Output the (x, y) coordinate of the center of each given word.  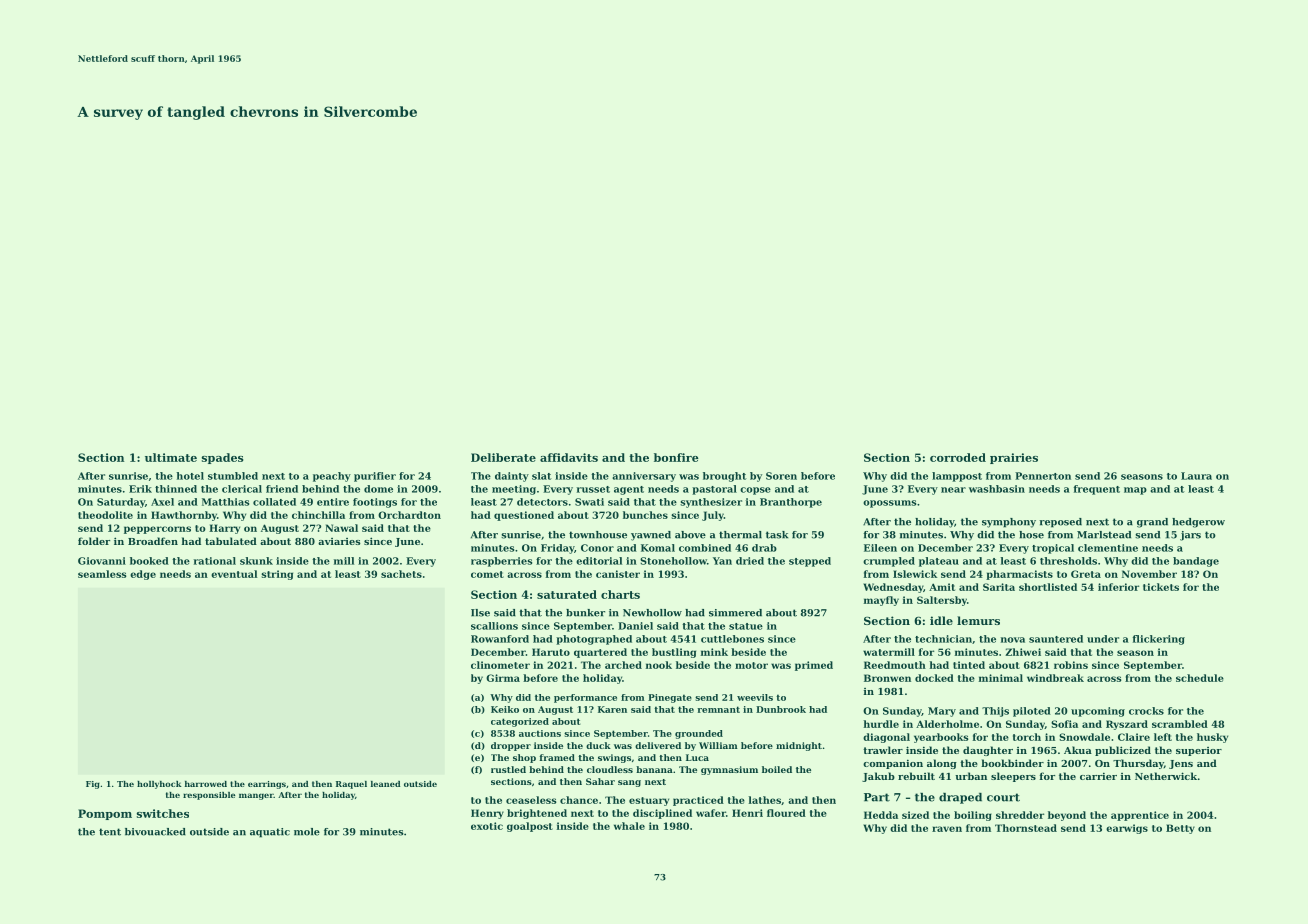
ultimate (171, 457)
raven (947, 829)
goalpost (530, 827)
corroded (958, 457)
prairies (1014, 458)
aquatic (270, 833)
